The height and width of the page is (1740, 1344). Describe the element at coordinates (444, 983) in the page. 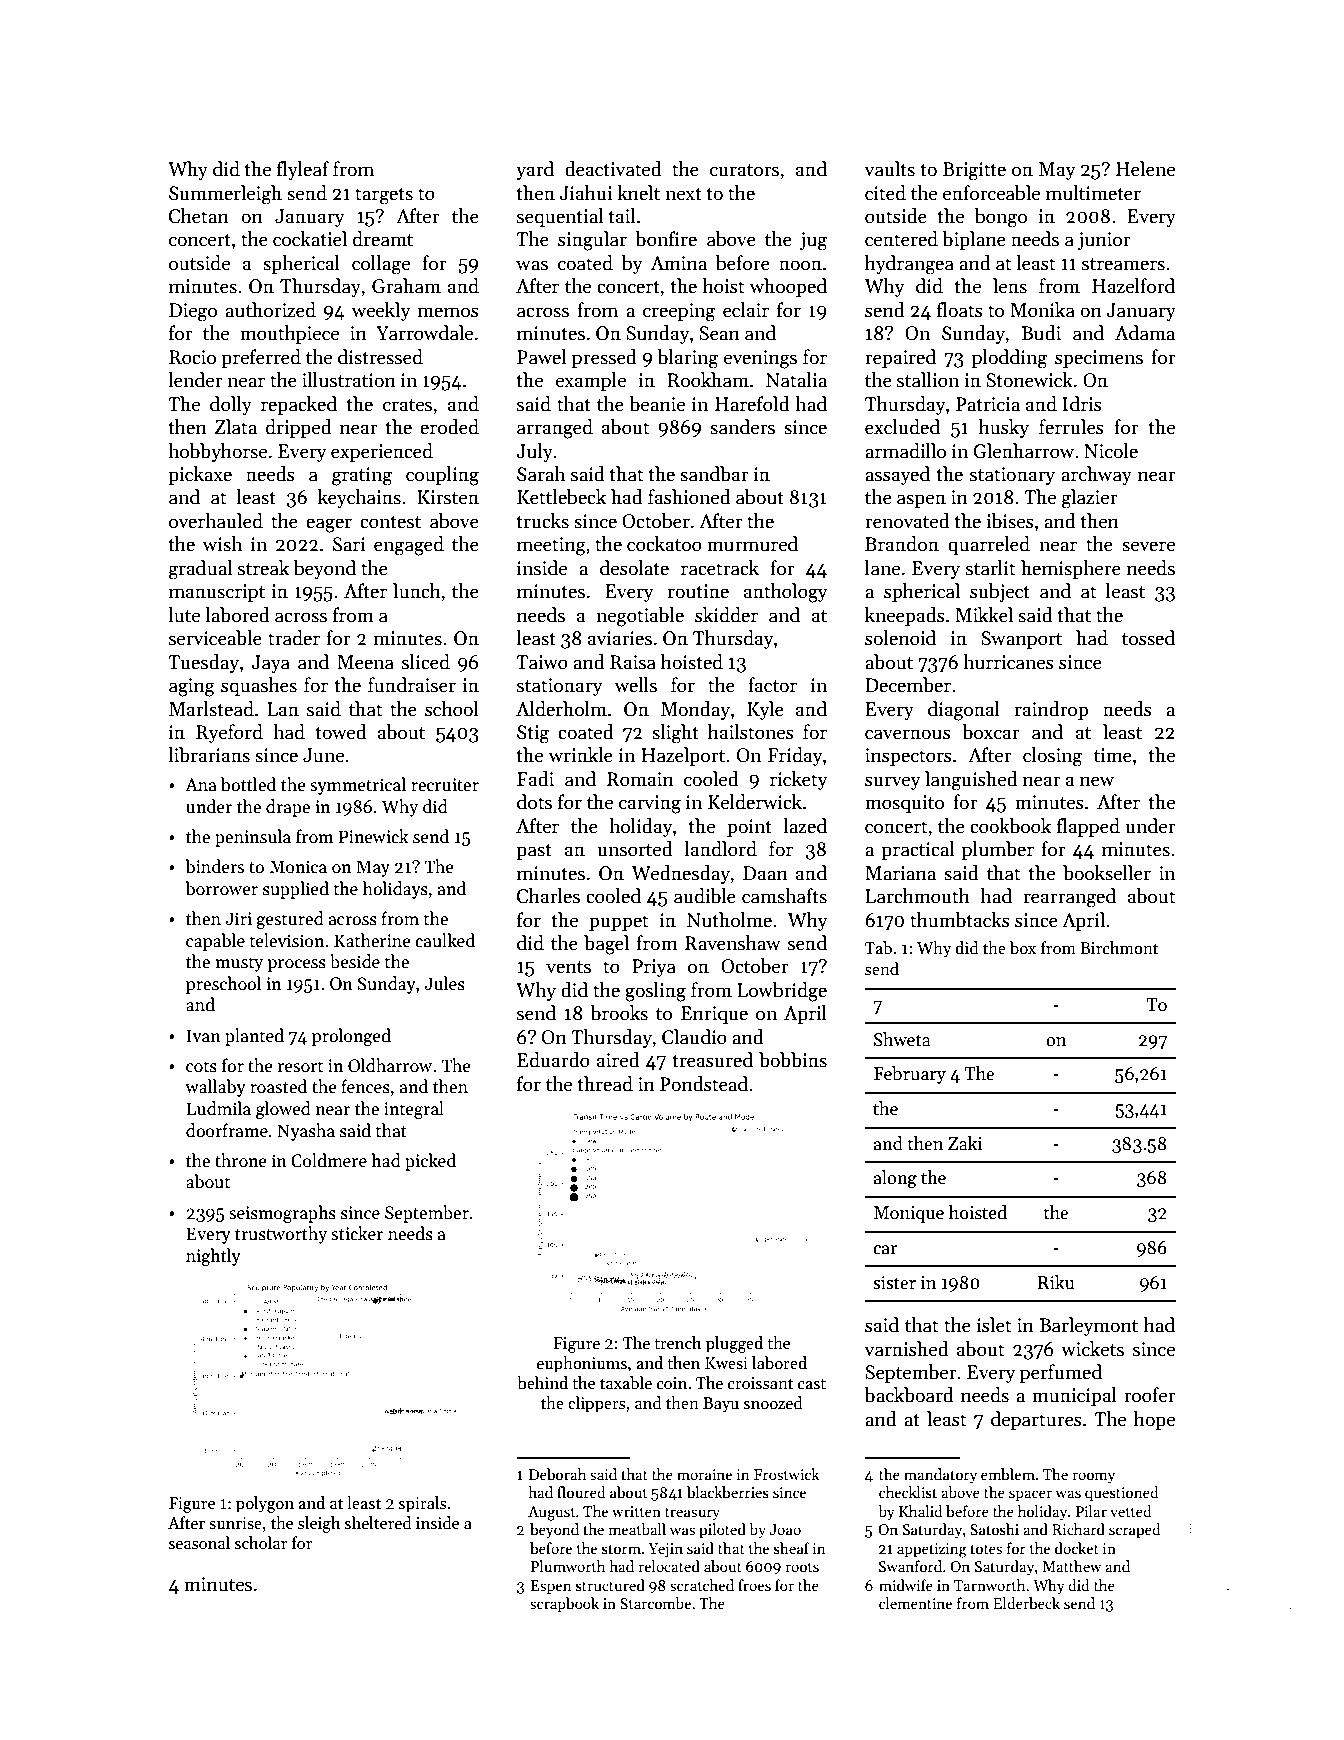

I see `Jules` at that location.
